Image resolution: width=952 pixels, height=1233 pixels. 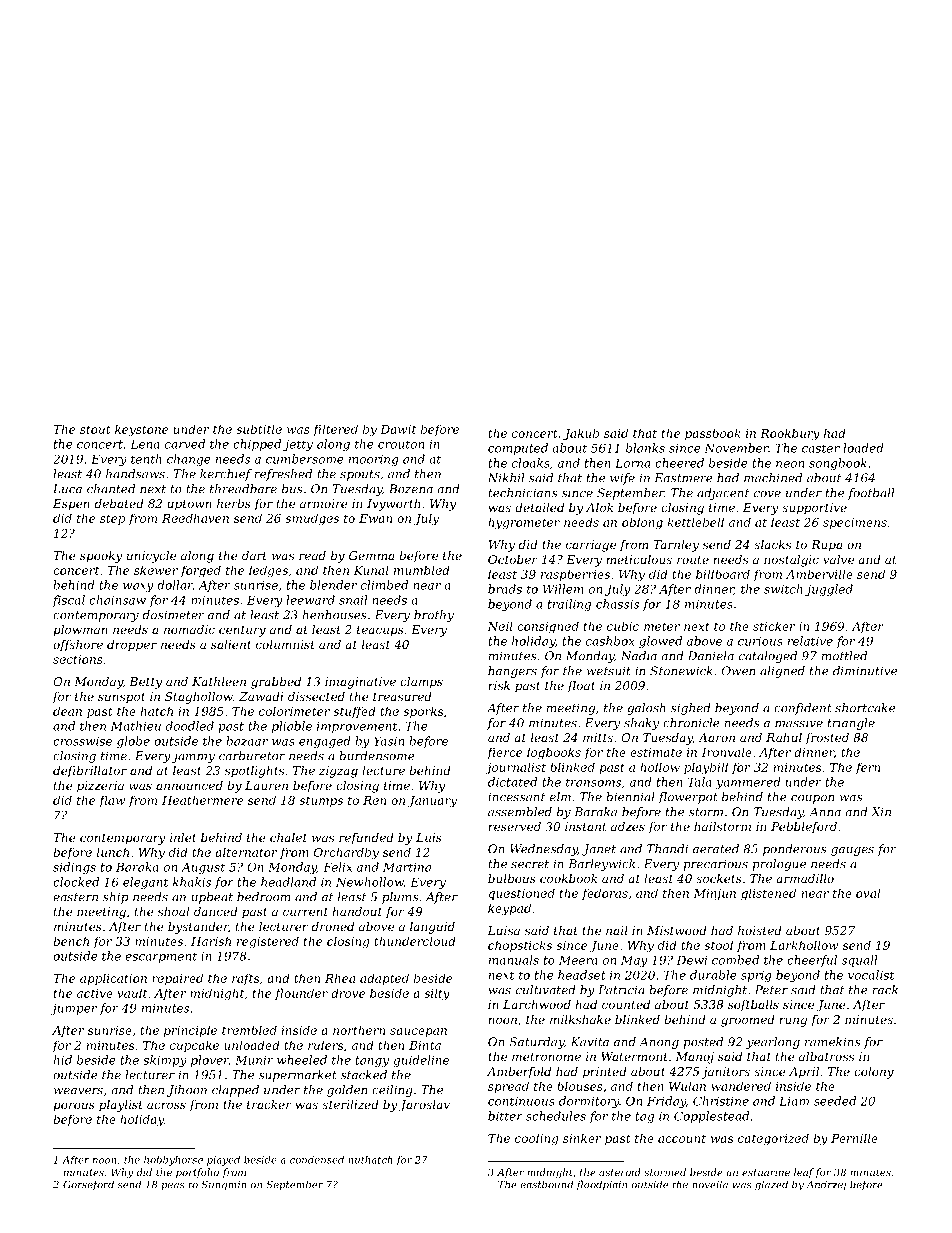 What do you see at coordinates (189, 785) in the screenshot?
I see `announced` at bounding box center [189, 785].
